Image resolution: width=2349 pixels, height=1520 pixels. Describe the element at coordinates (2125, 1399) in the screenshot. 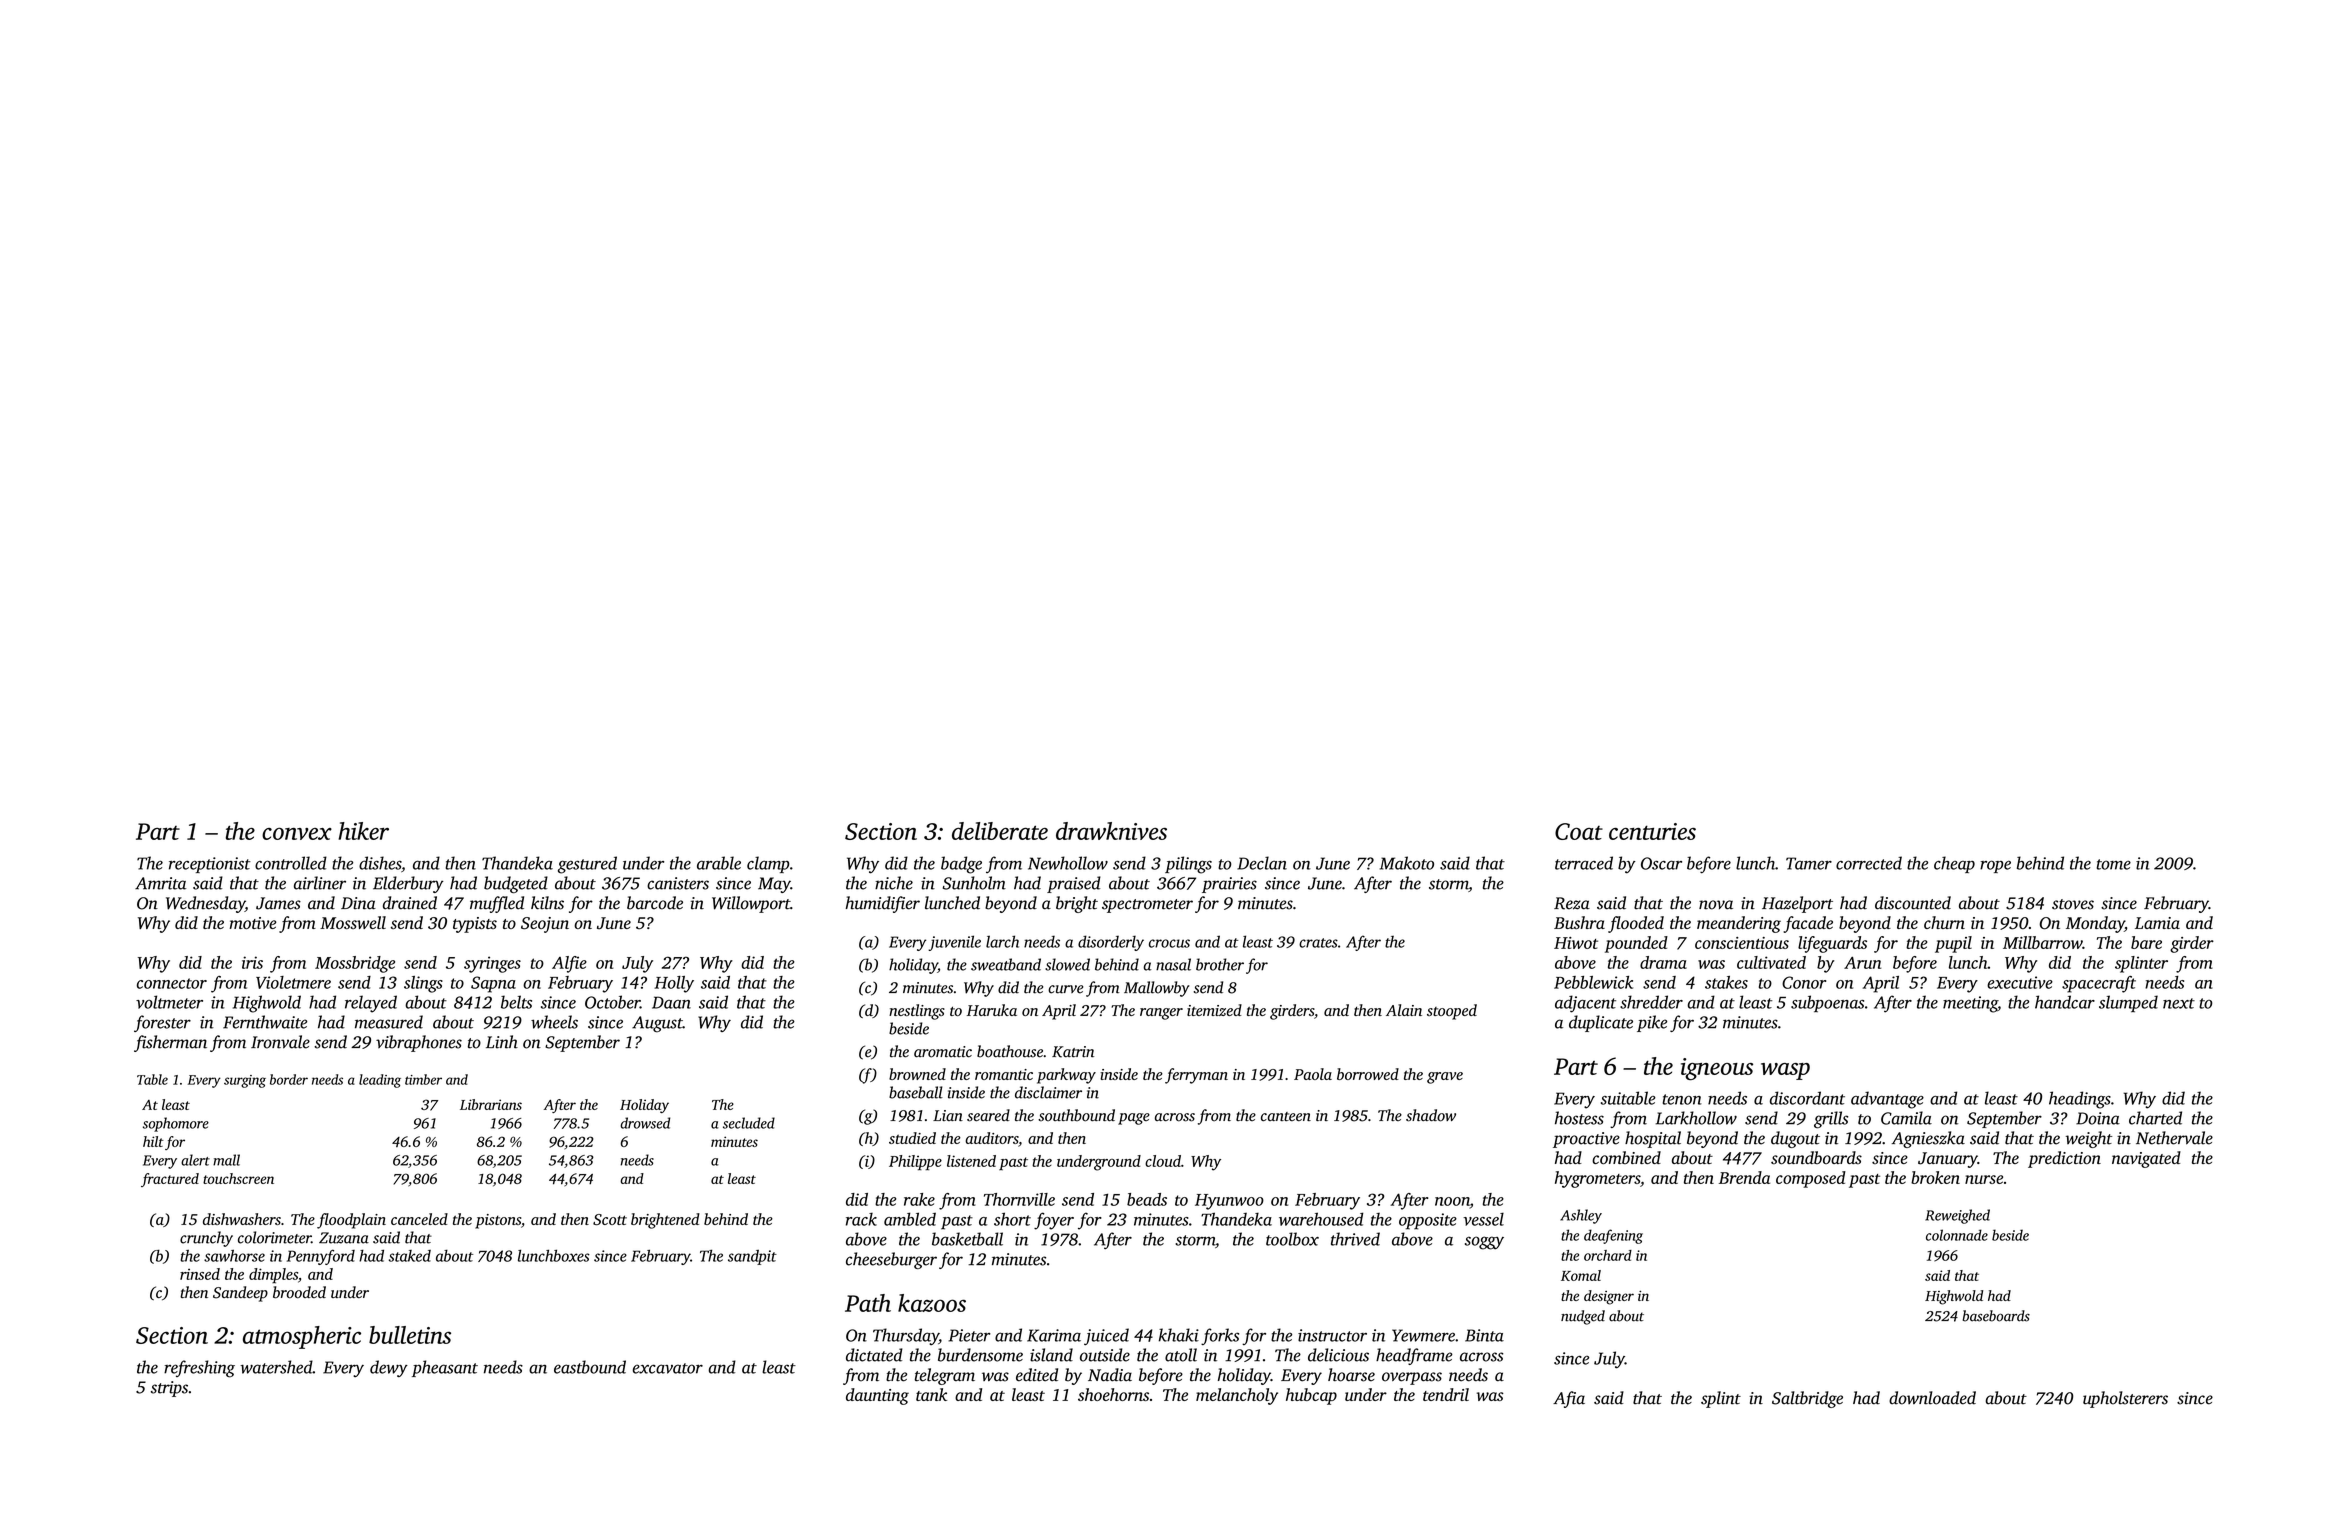

I see `upholsterers` at that location.
